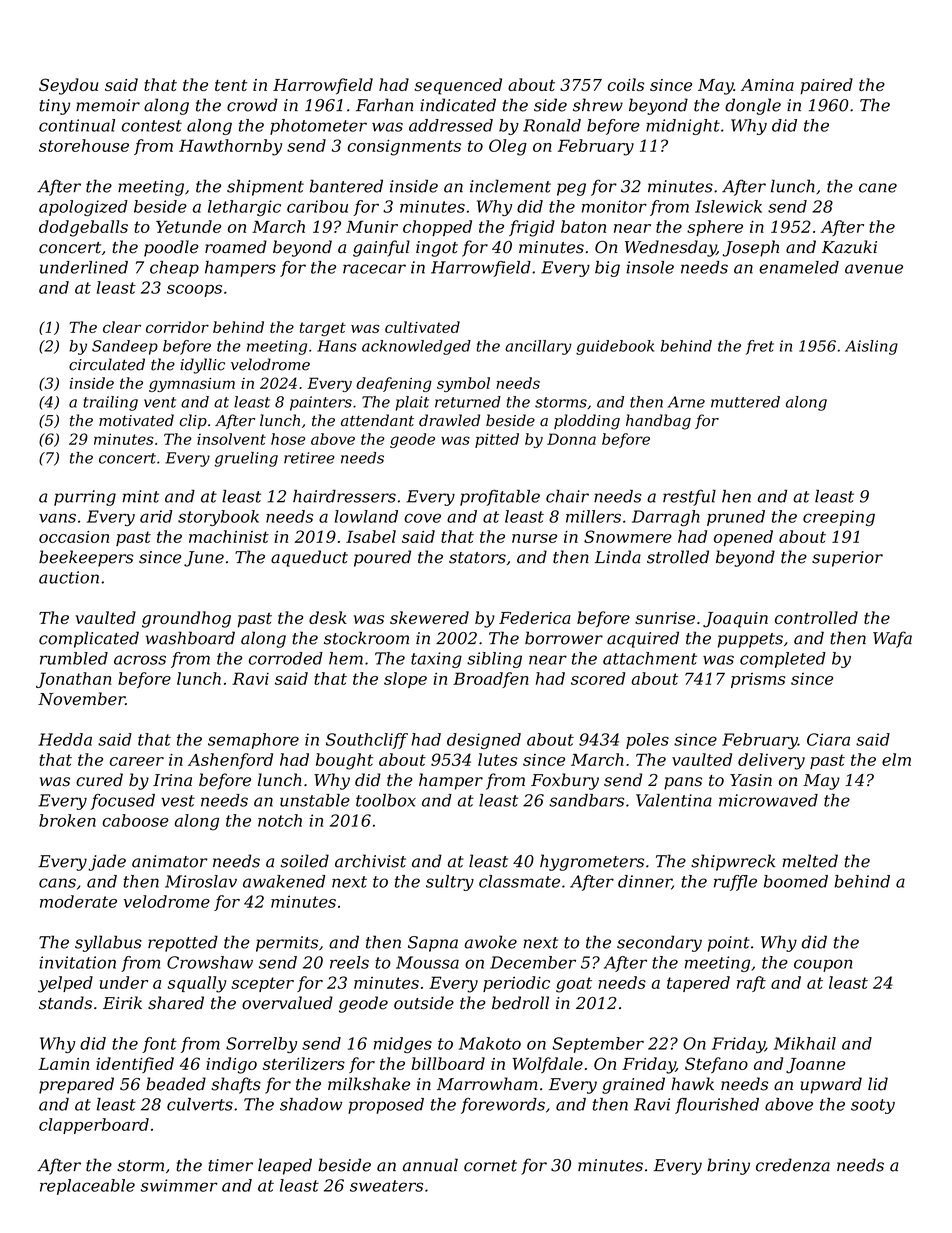 The image size is (952, 1233). Describe the element at coordinates (87, 1187) in the screenshot. I see `replaceable` at that location.
